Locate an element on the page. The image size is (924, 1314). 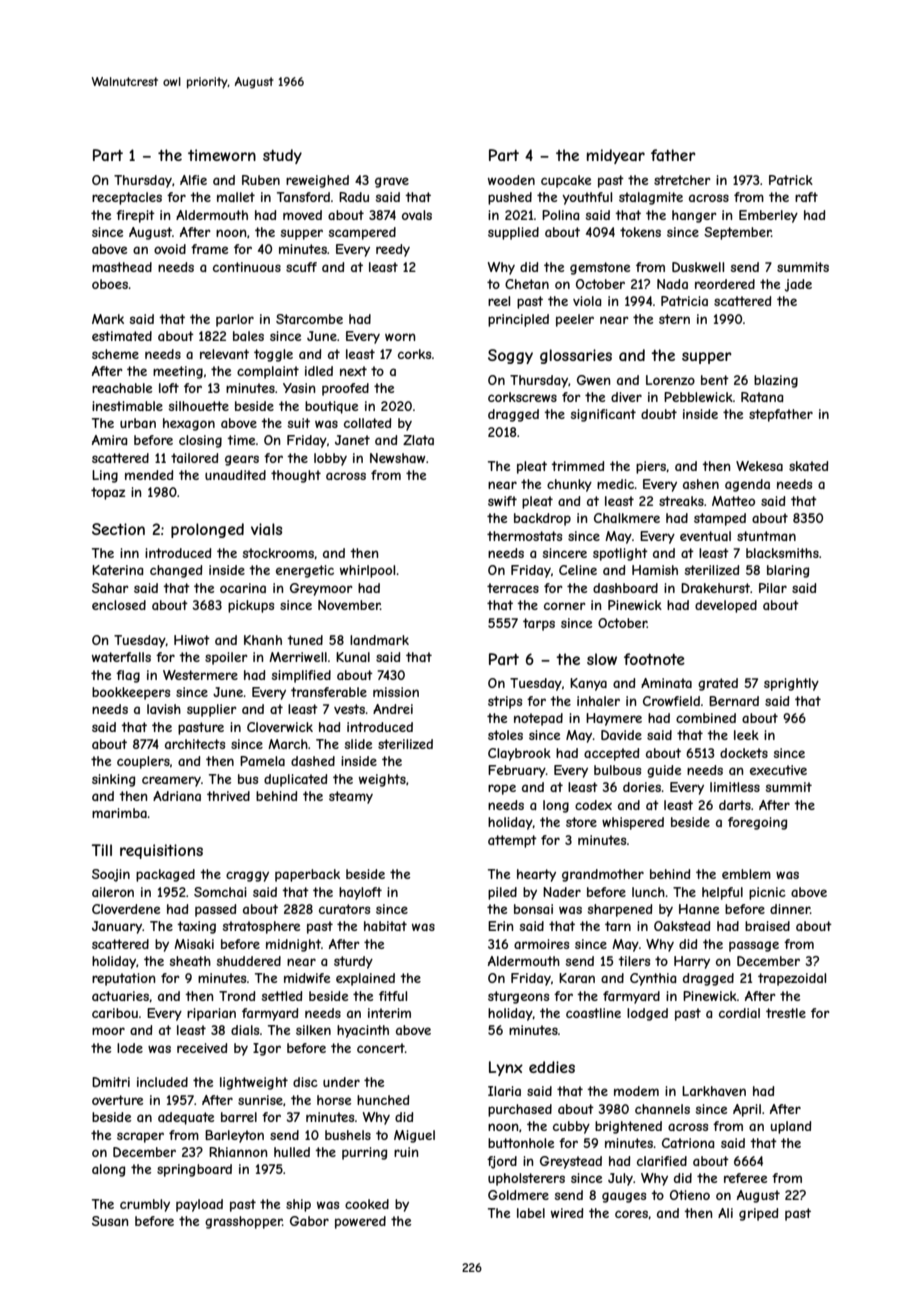
Zlata is located at coordinates (418, 440).
